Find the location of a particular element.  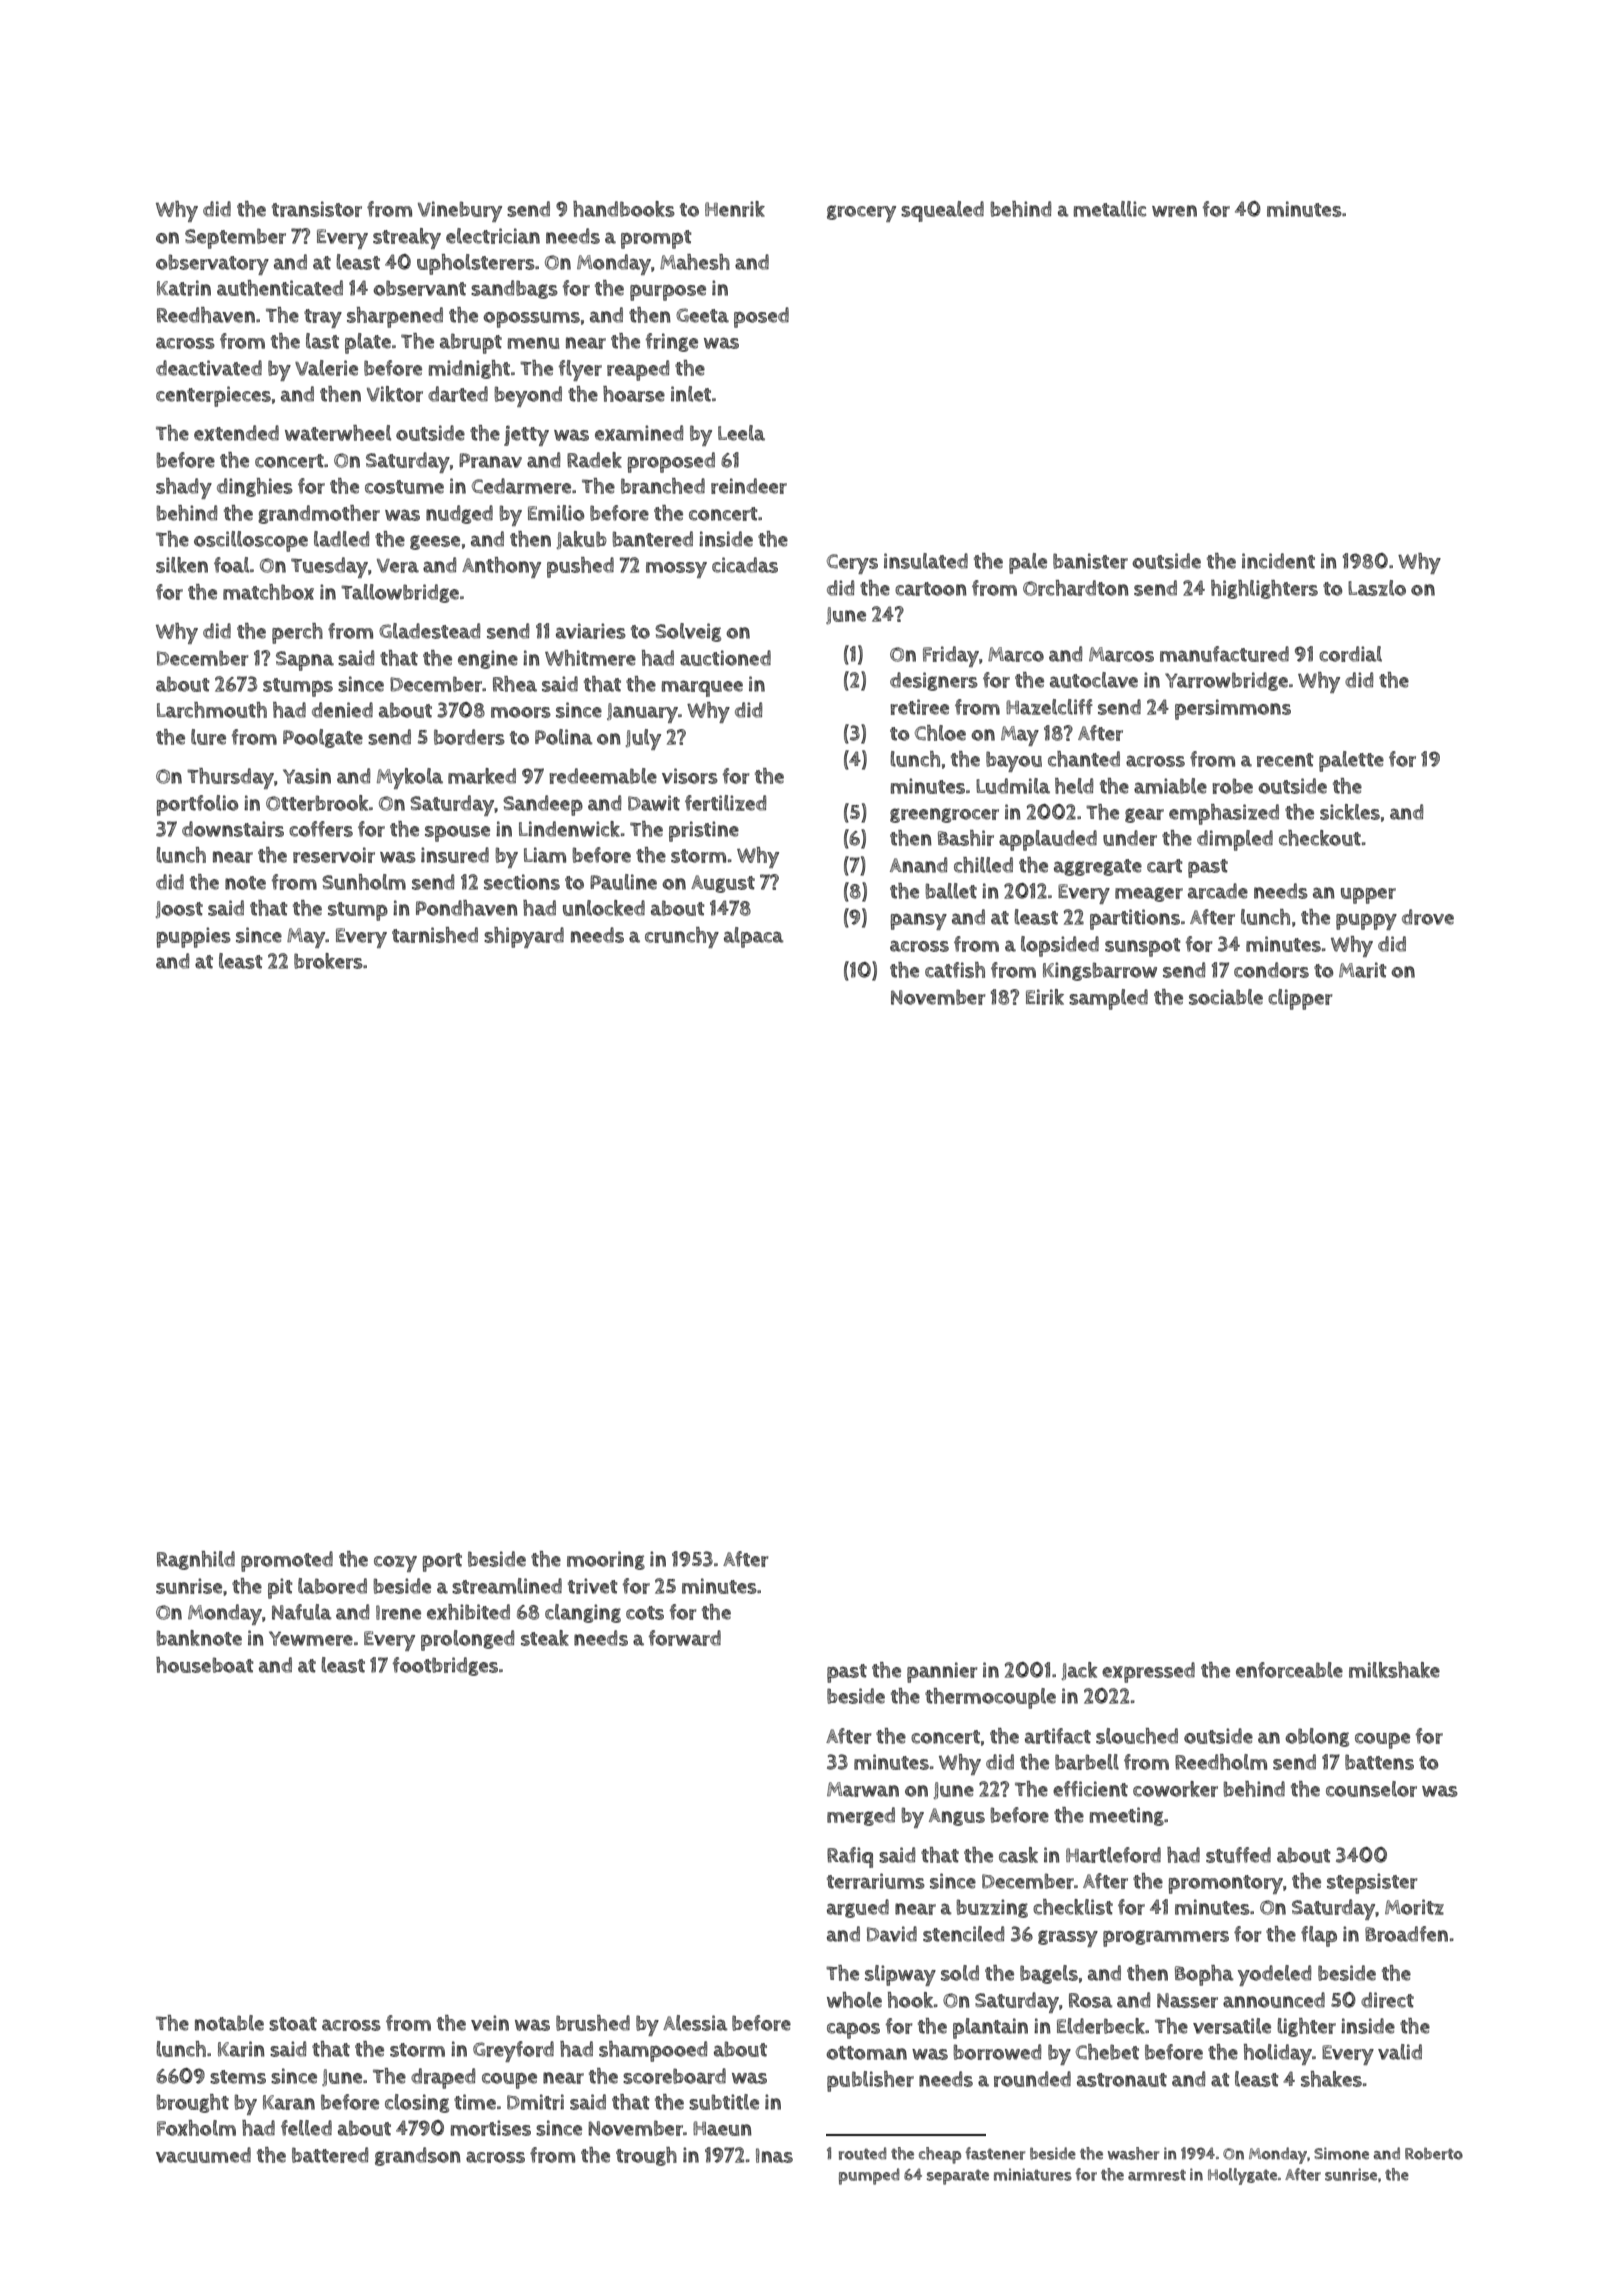

brokers is located at coordinates (328, 961).
